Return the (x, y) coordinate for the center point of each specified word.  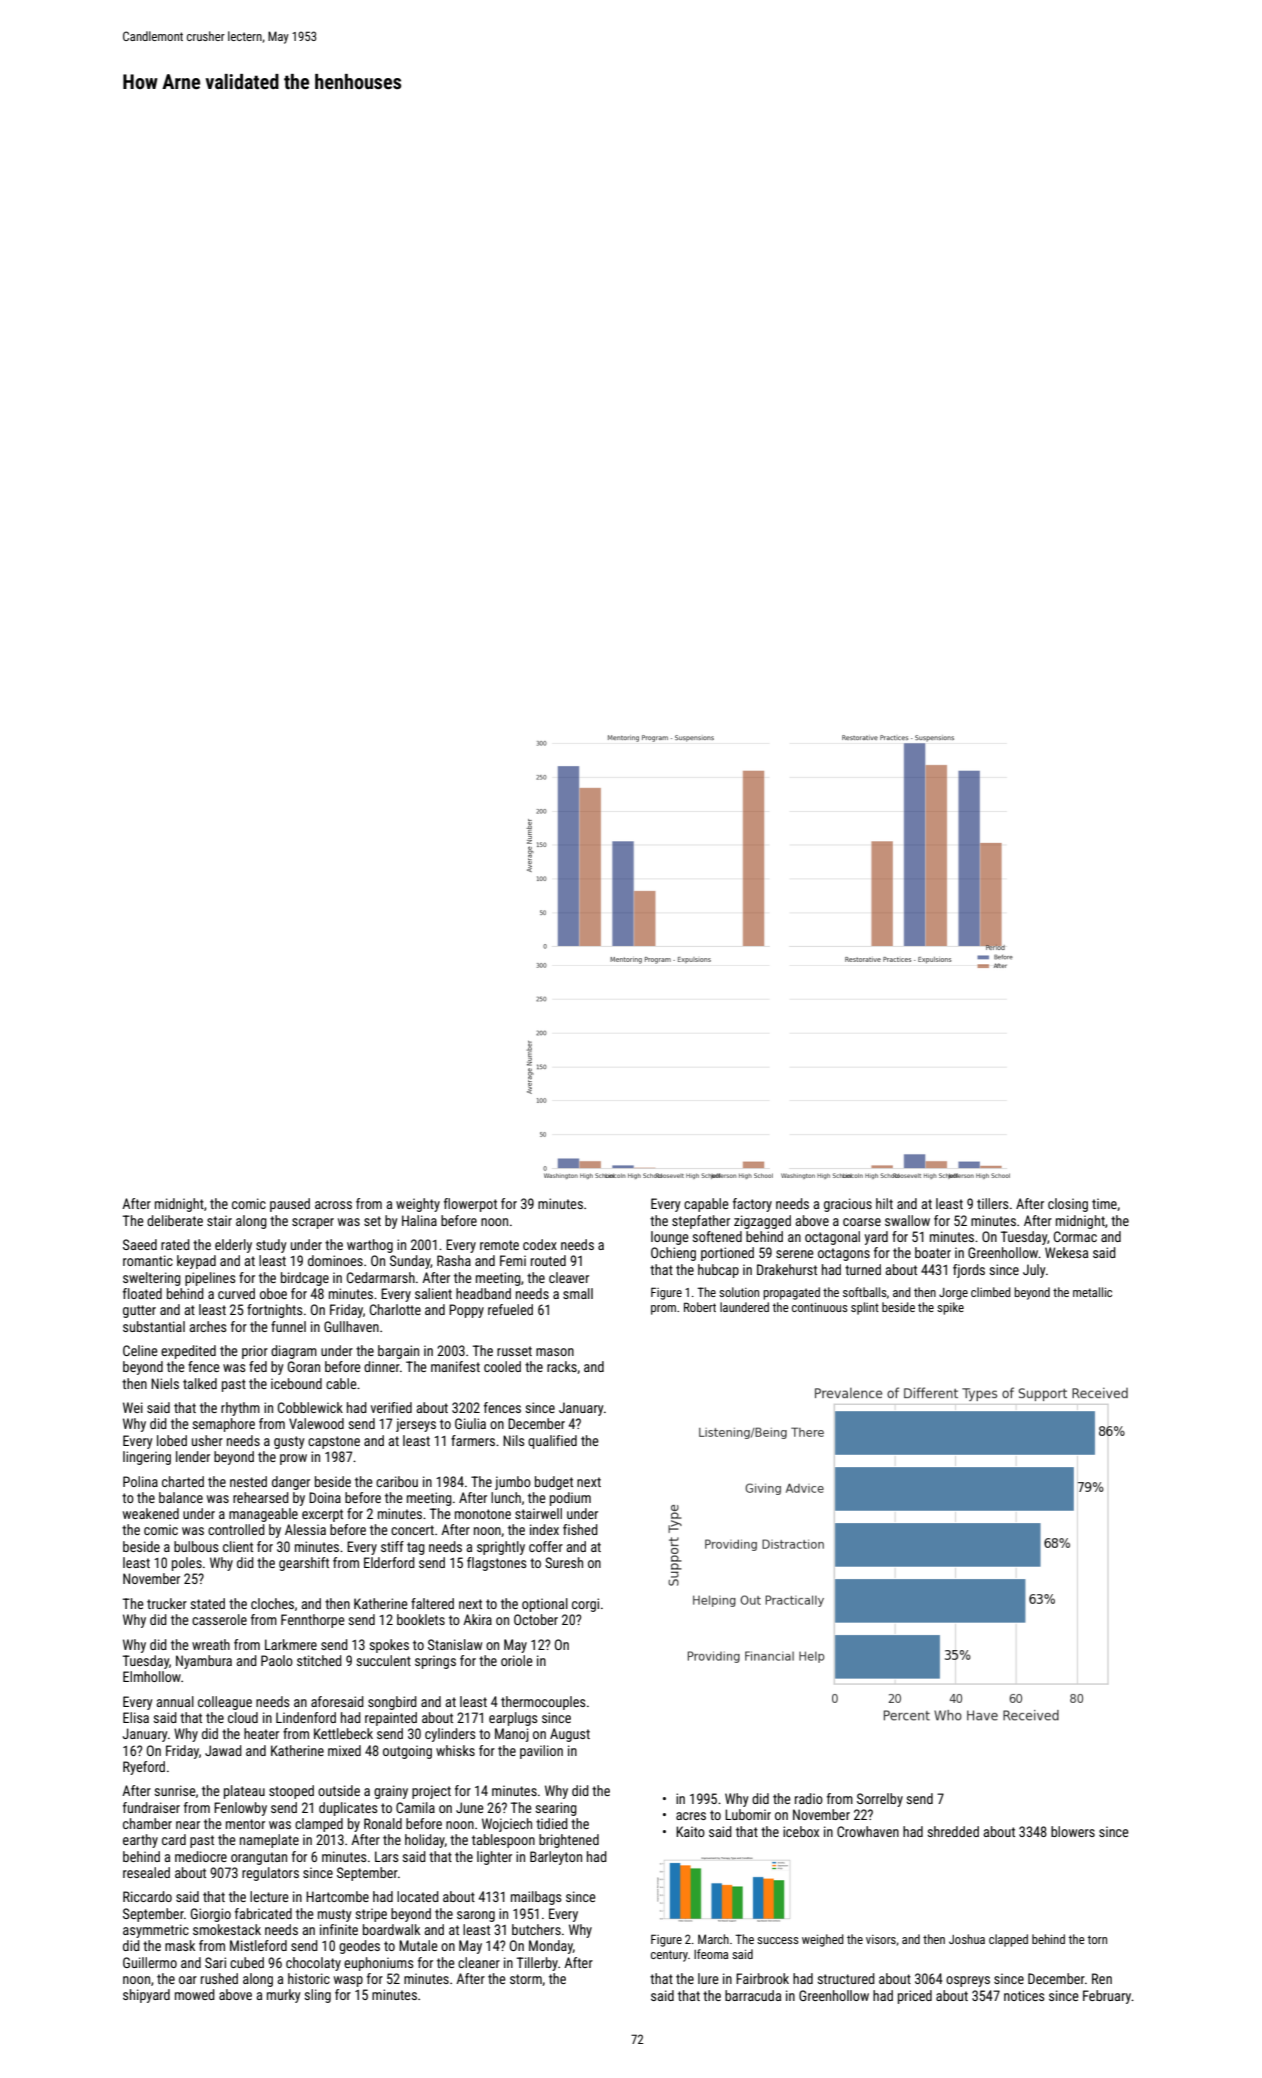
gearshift (304, 1564)
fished (580, 1529)
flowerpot (470, 1205)
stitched (319, 1660)
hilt (884, 1203)
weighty (418, 1205)
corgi (585, 1605)
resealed (146, 1872)
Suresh (564, 1562)
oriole (517, 1660)
